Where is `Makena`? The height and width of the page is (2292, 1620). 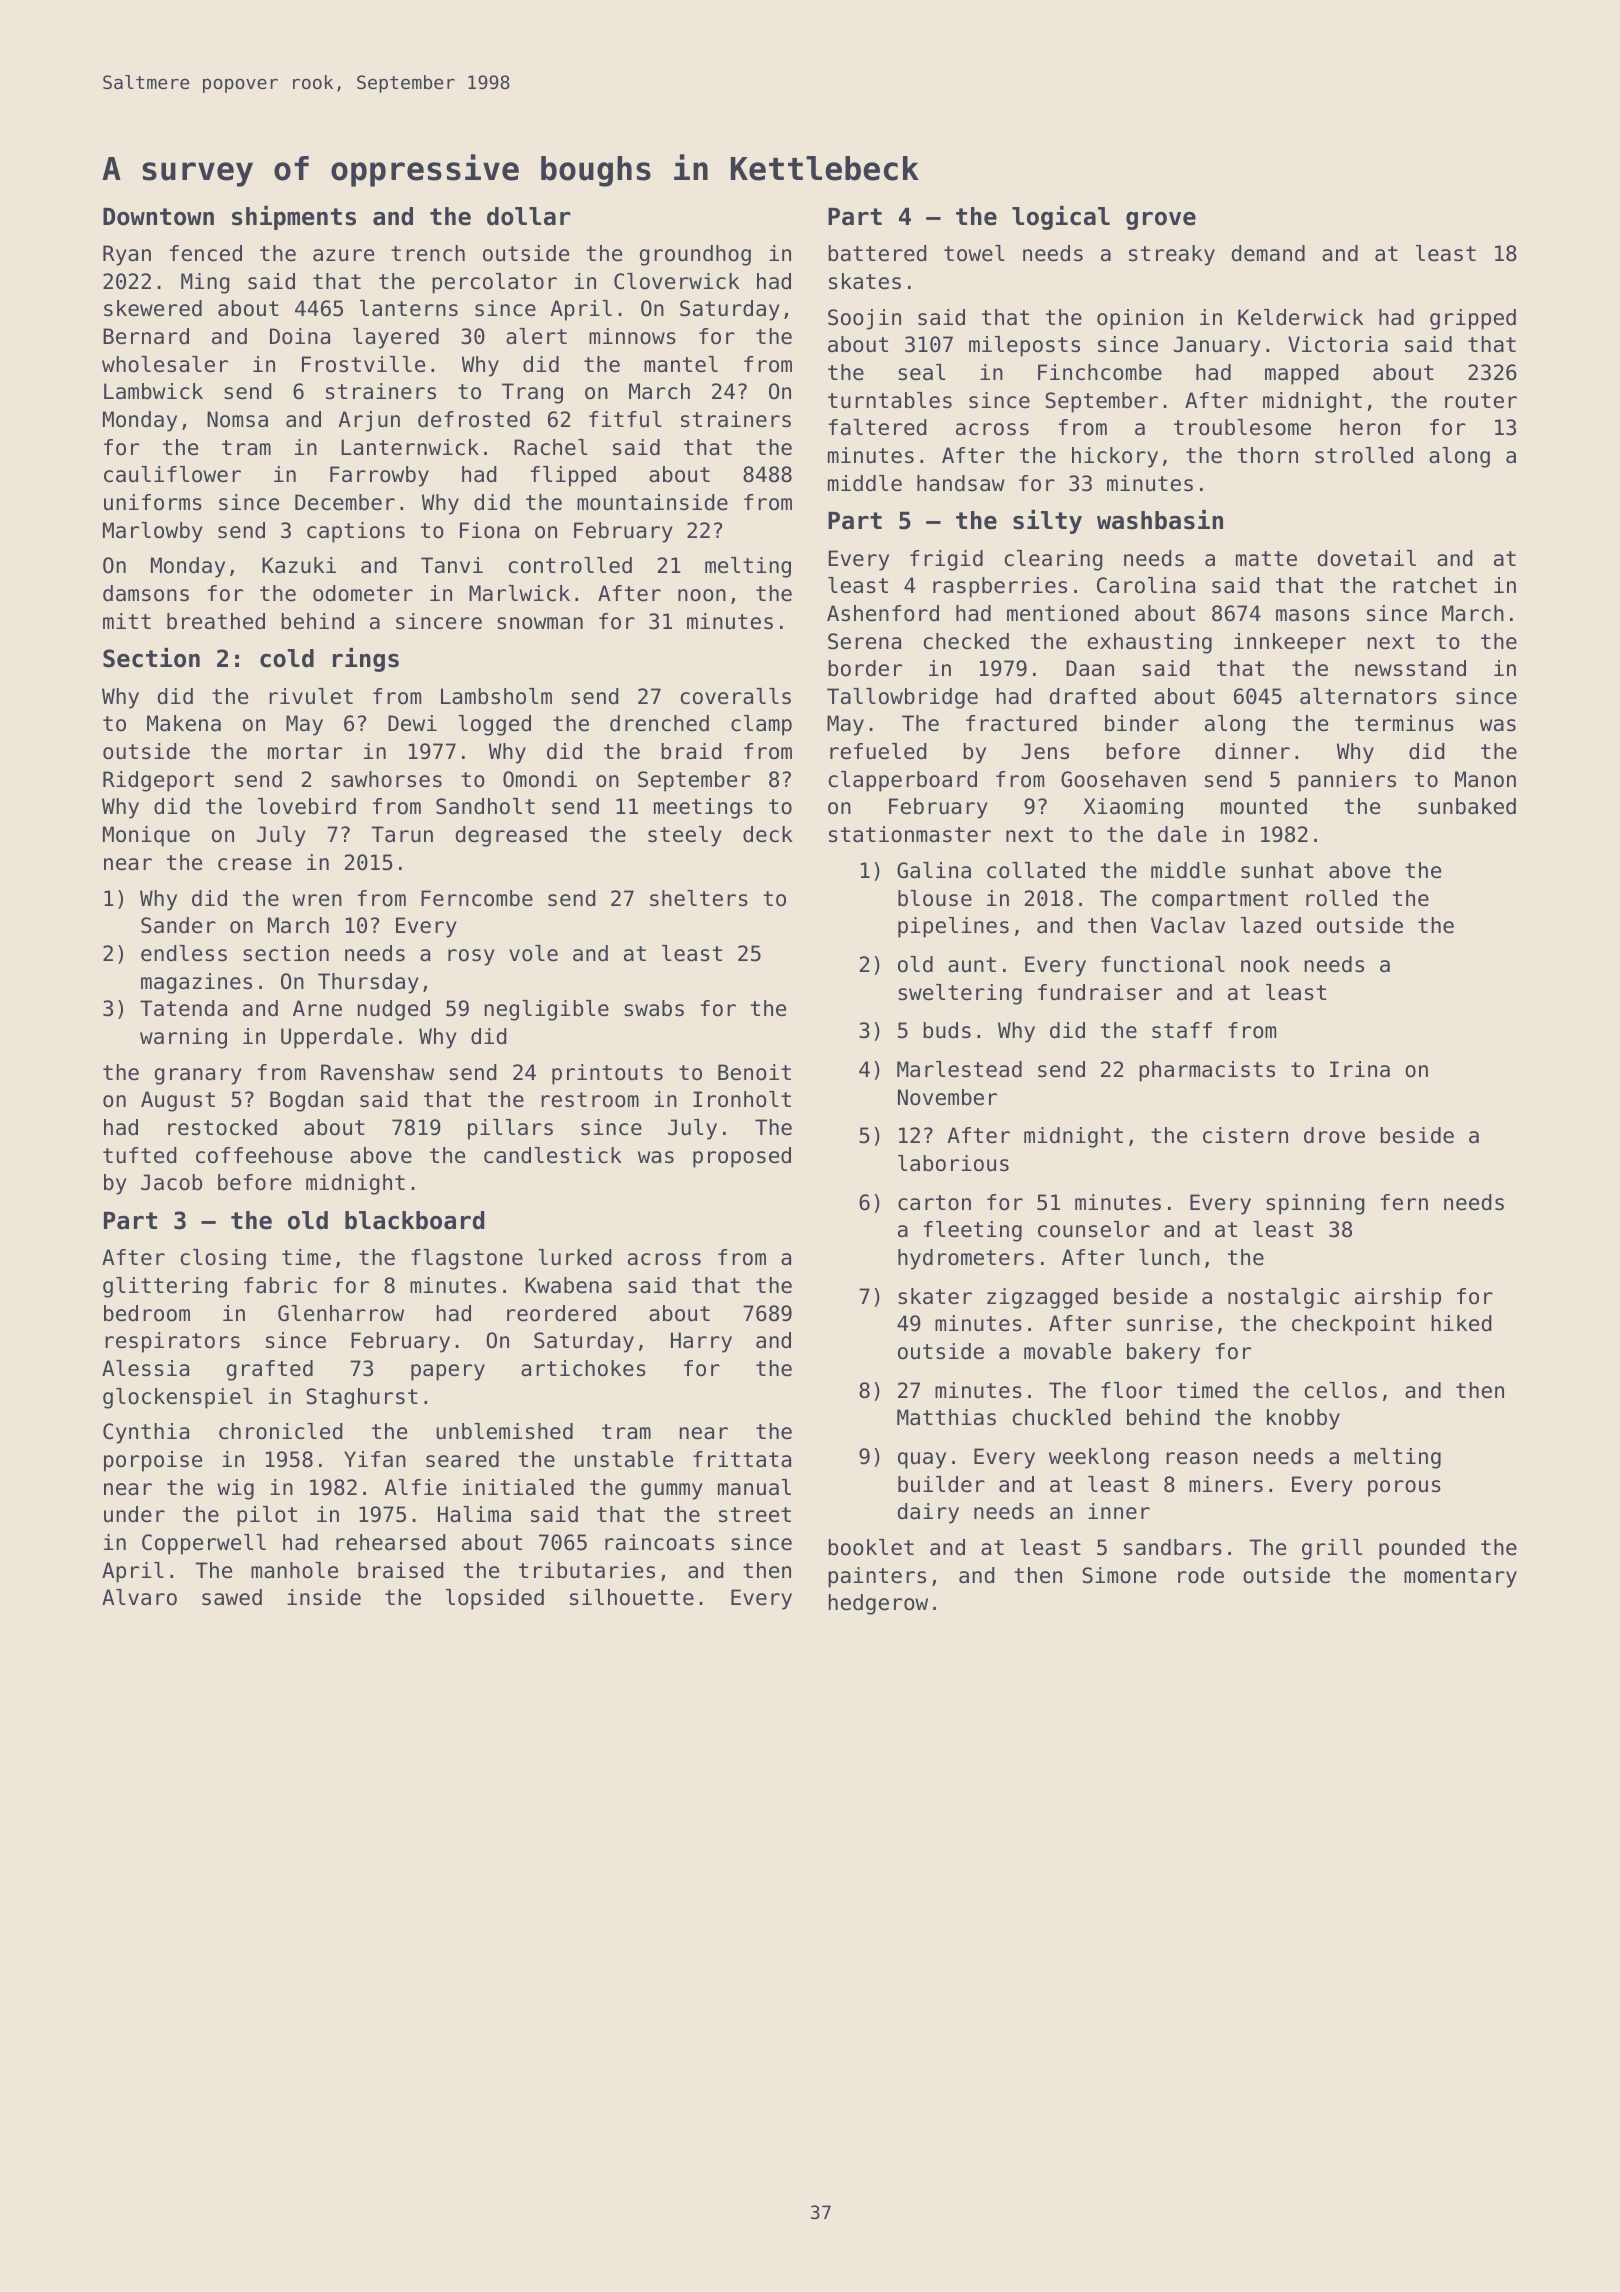
Makena is located at coordinates (184, 723).
